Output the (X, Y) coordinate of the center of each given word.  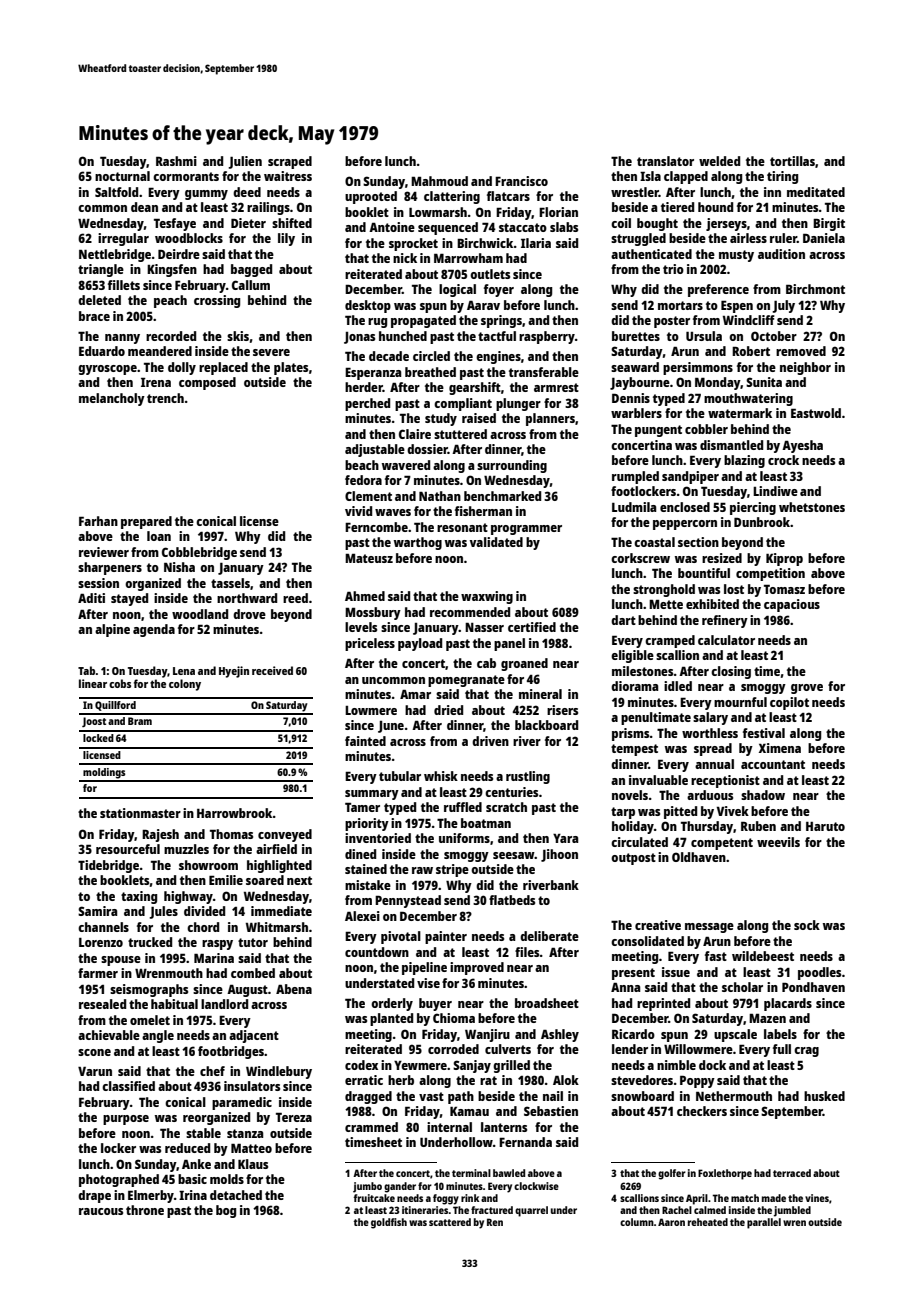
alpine (112, 630)
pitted (680, 812)
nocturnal (122, 176)
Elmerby (151, 1196)
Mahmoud (439, 181)
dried (448, 710)
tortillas (792, 161)
